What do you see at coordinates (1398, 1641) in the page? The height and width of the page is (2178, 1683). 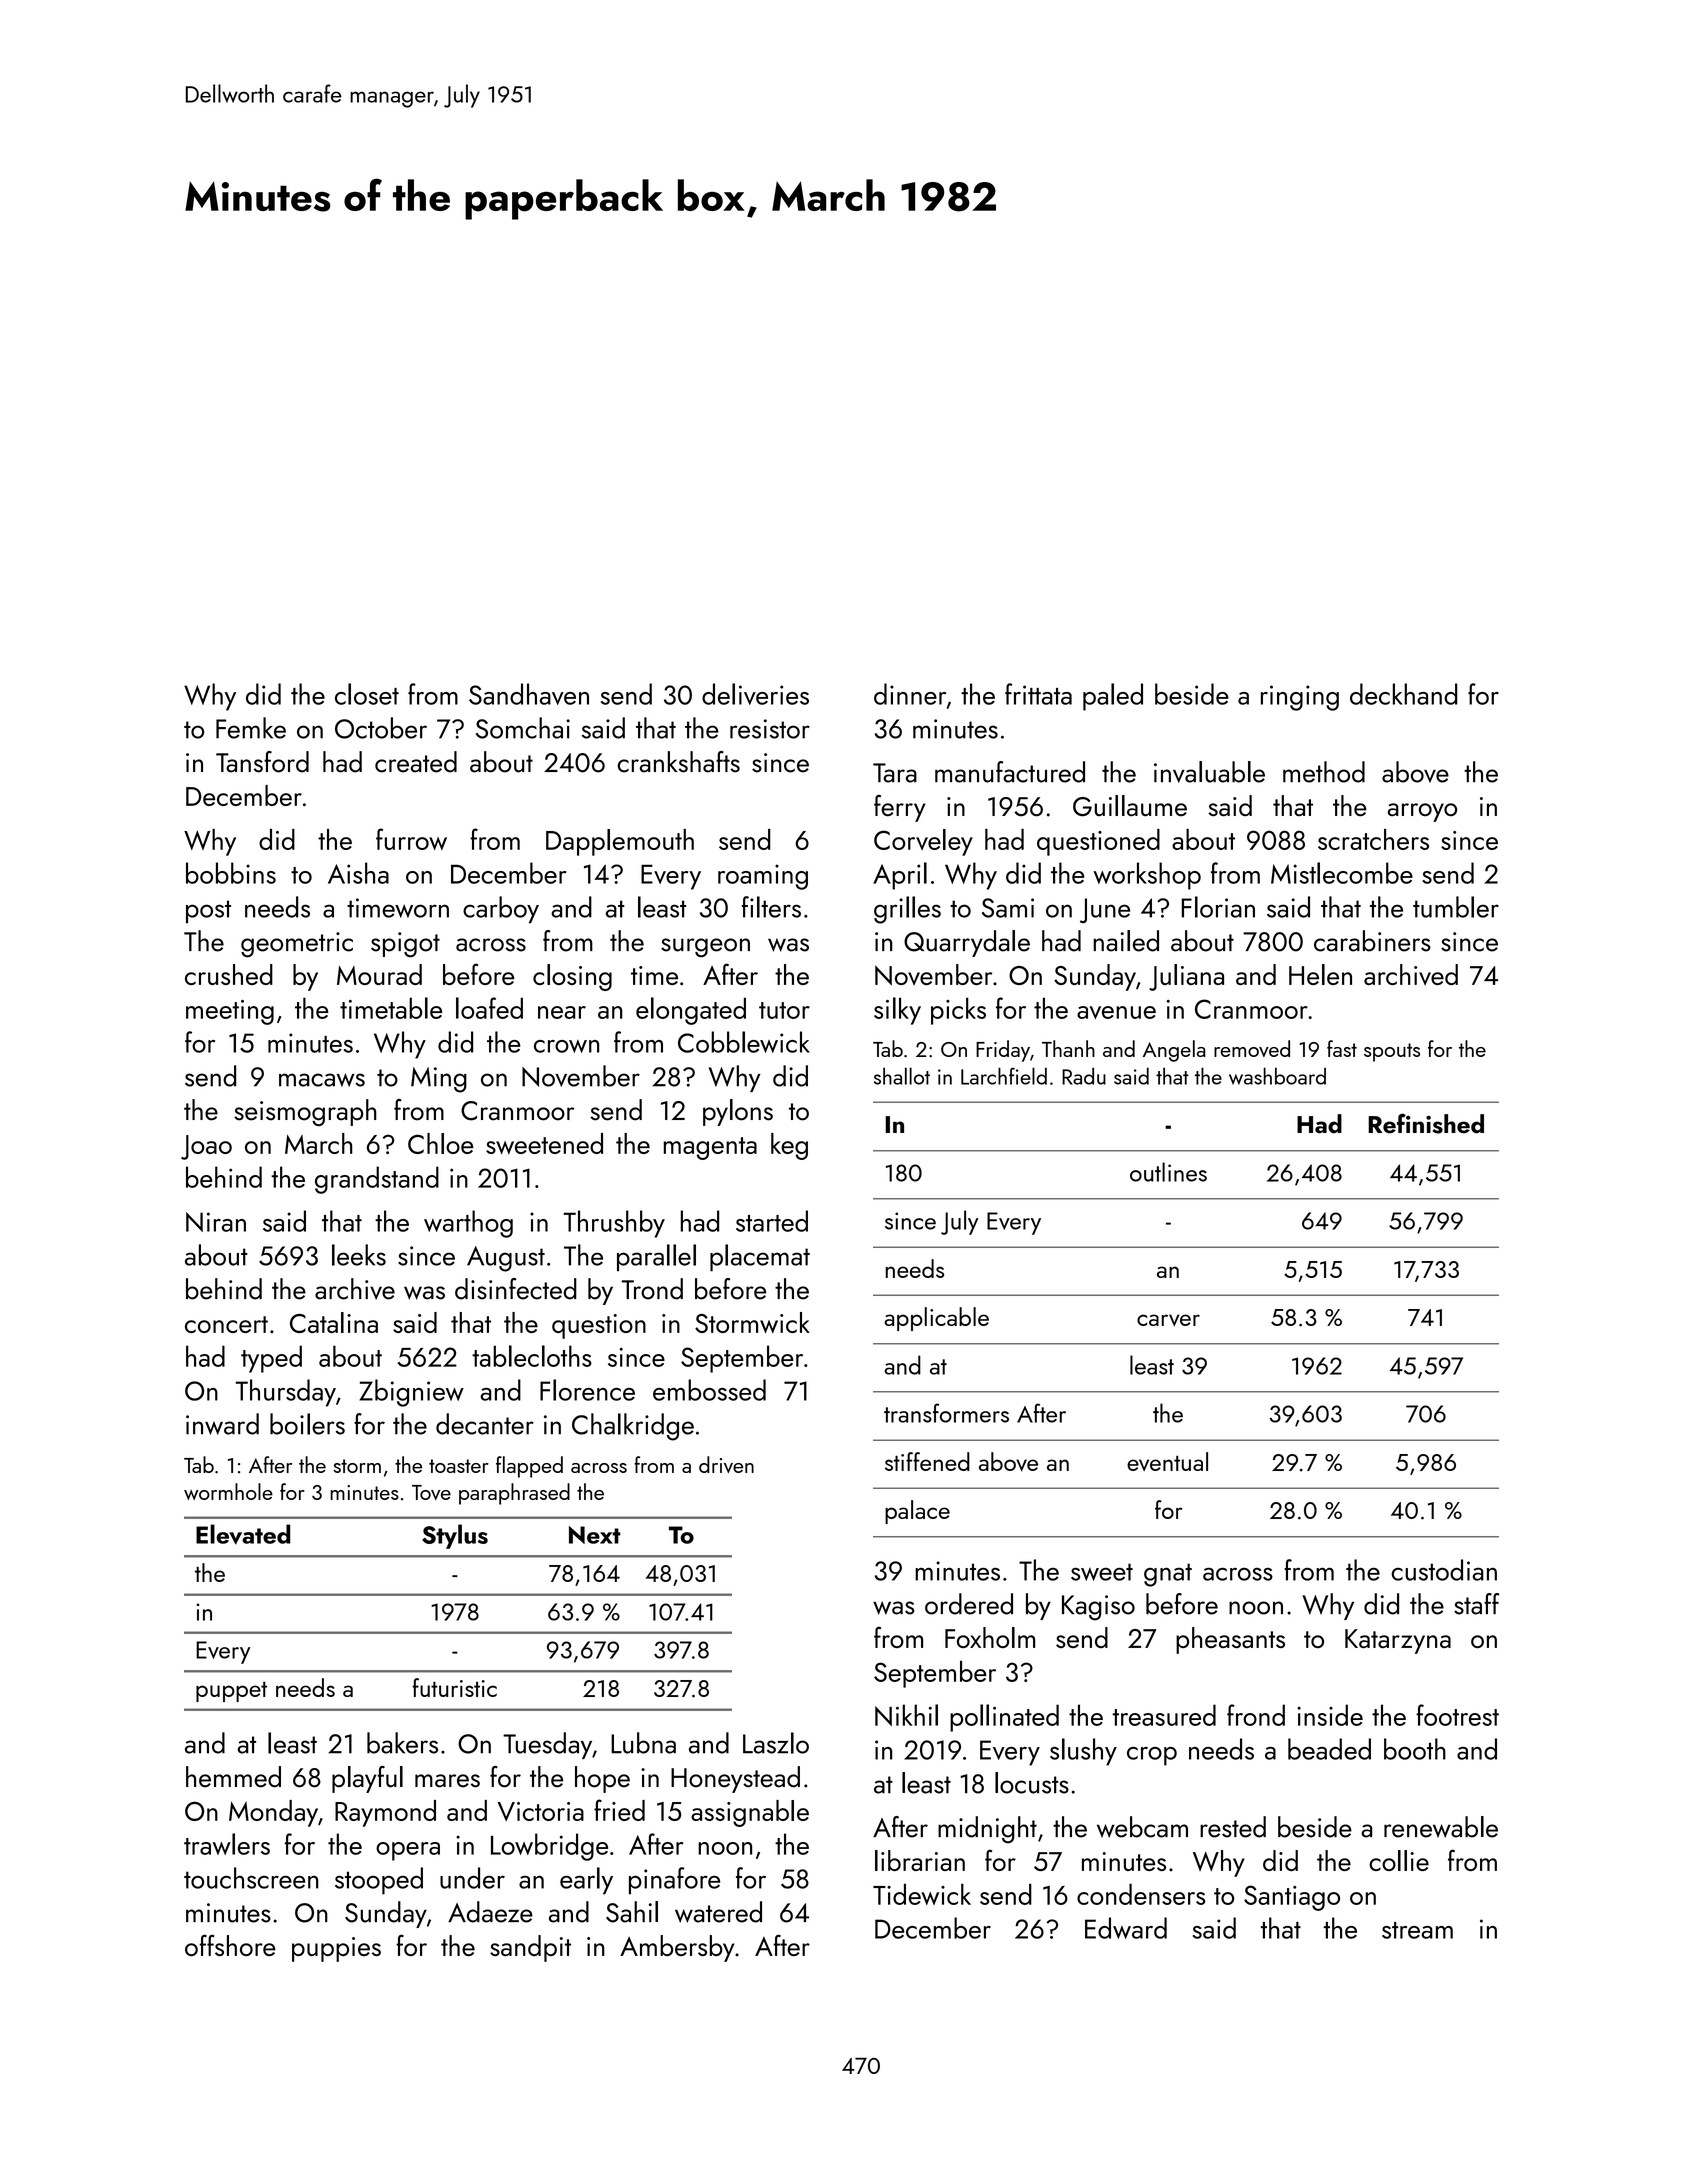 I see `Katarzyna` at bounding box center [1398, 1641].
